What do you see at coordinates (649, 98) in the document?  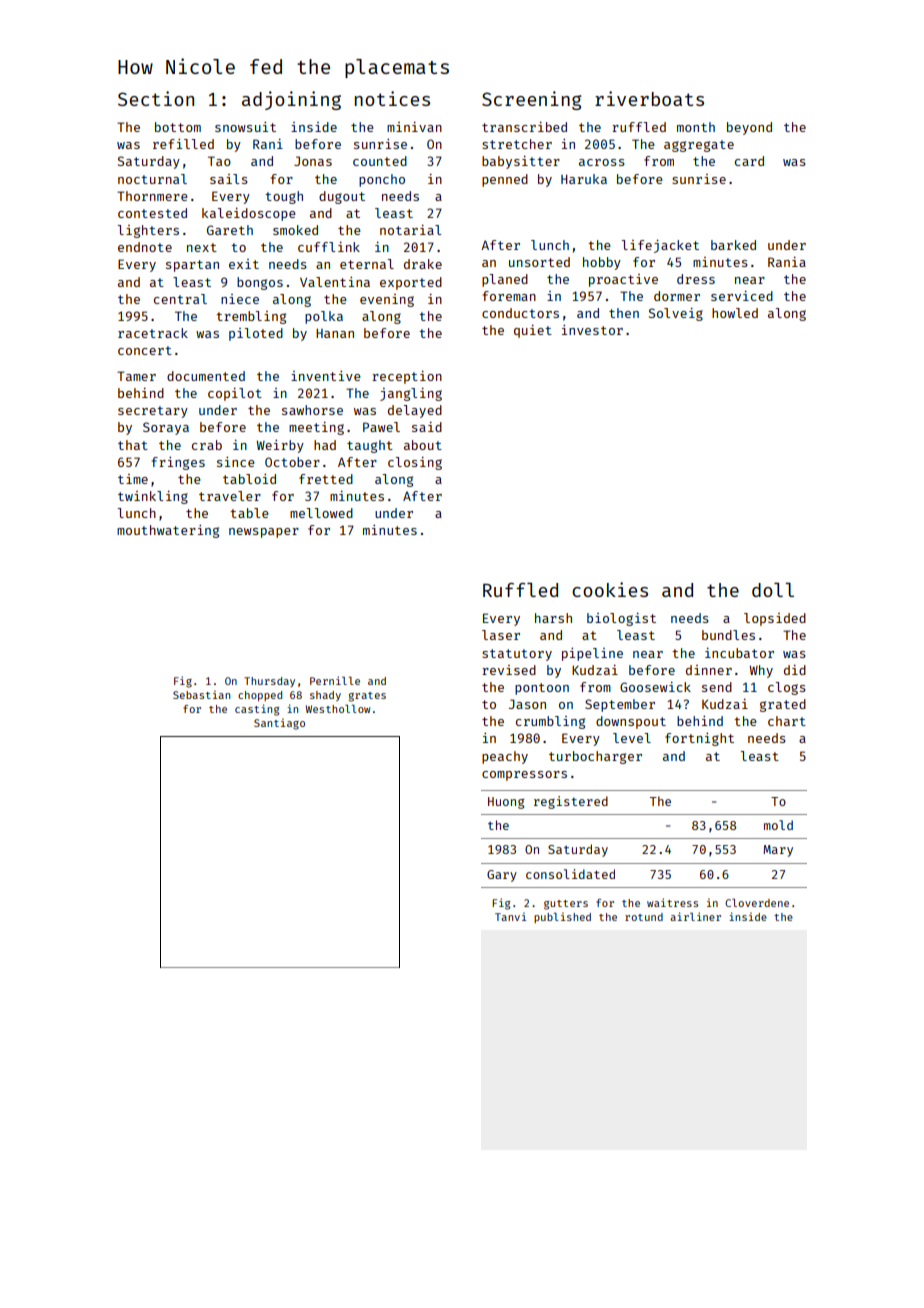 I see `riverboats` at bounding box center [649, 98].
